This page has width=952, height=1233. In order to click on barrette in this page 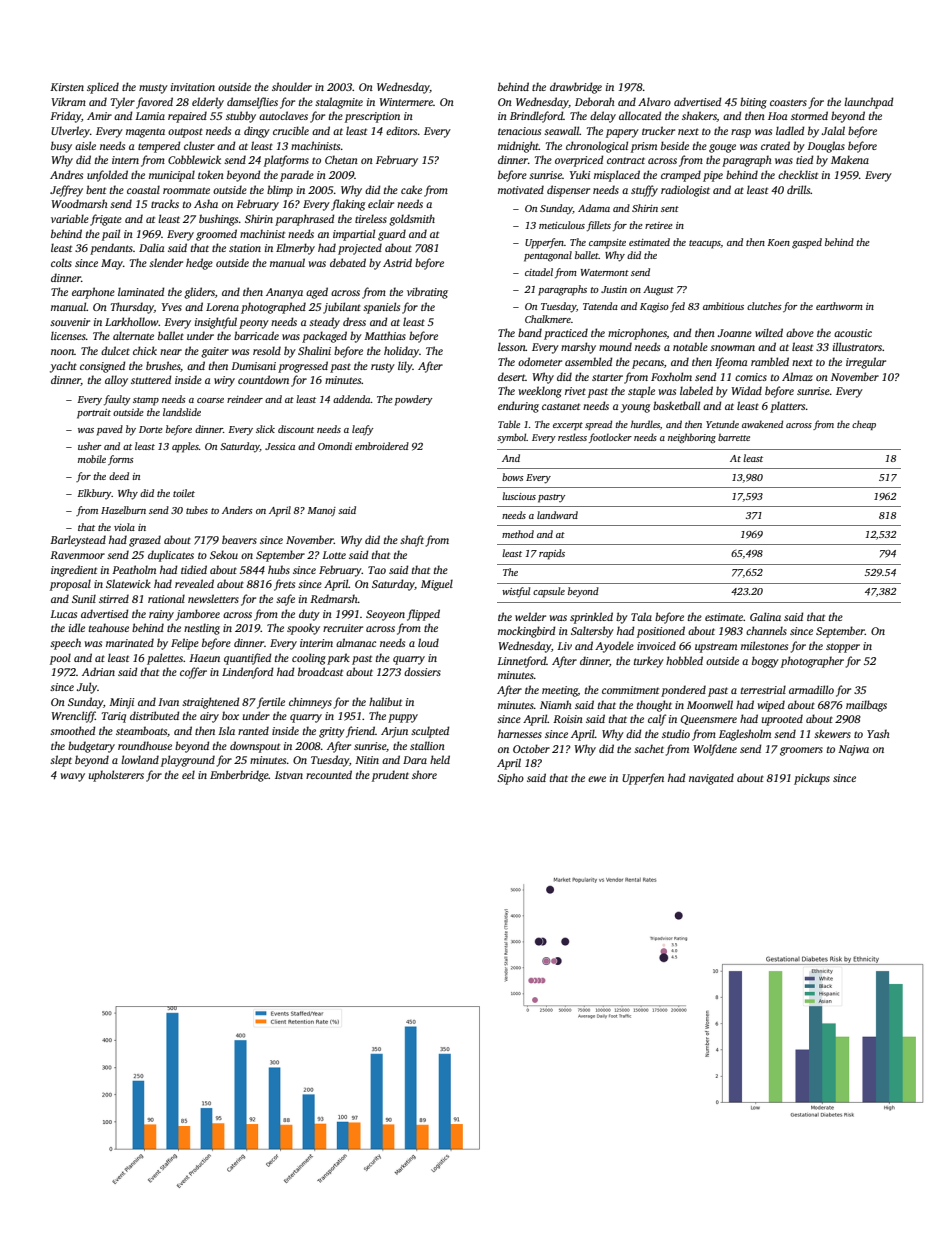, I will do `click(734, 437)`.
